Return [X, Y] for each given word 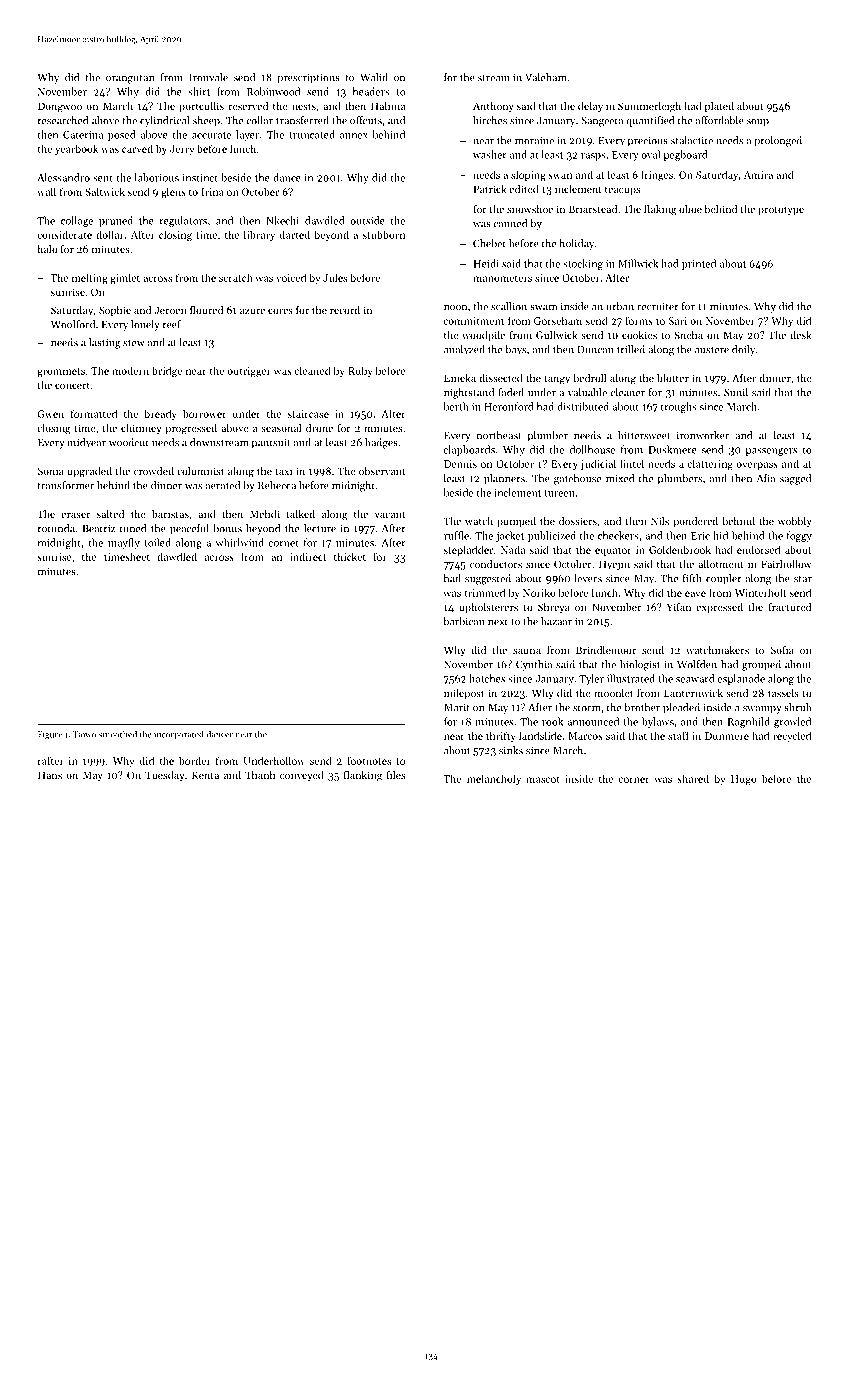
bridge [167, 371]
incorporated [179, 735]
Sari [678, 321]
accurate [212, 135]
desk [801, 335]
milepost [464, 694]
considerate [64, 234]
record [345, 310]
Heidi [486, 263]
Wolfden [697, 664]
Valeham [545, 77]
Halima [388, 106]
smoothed [118, 734]
